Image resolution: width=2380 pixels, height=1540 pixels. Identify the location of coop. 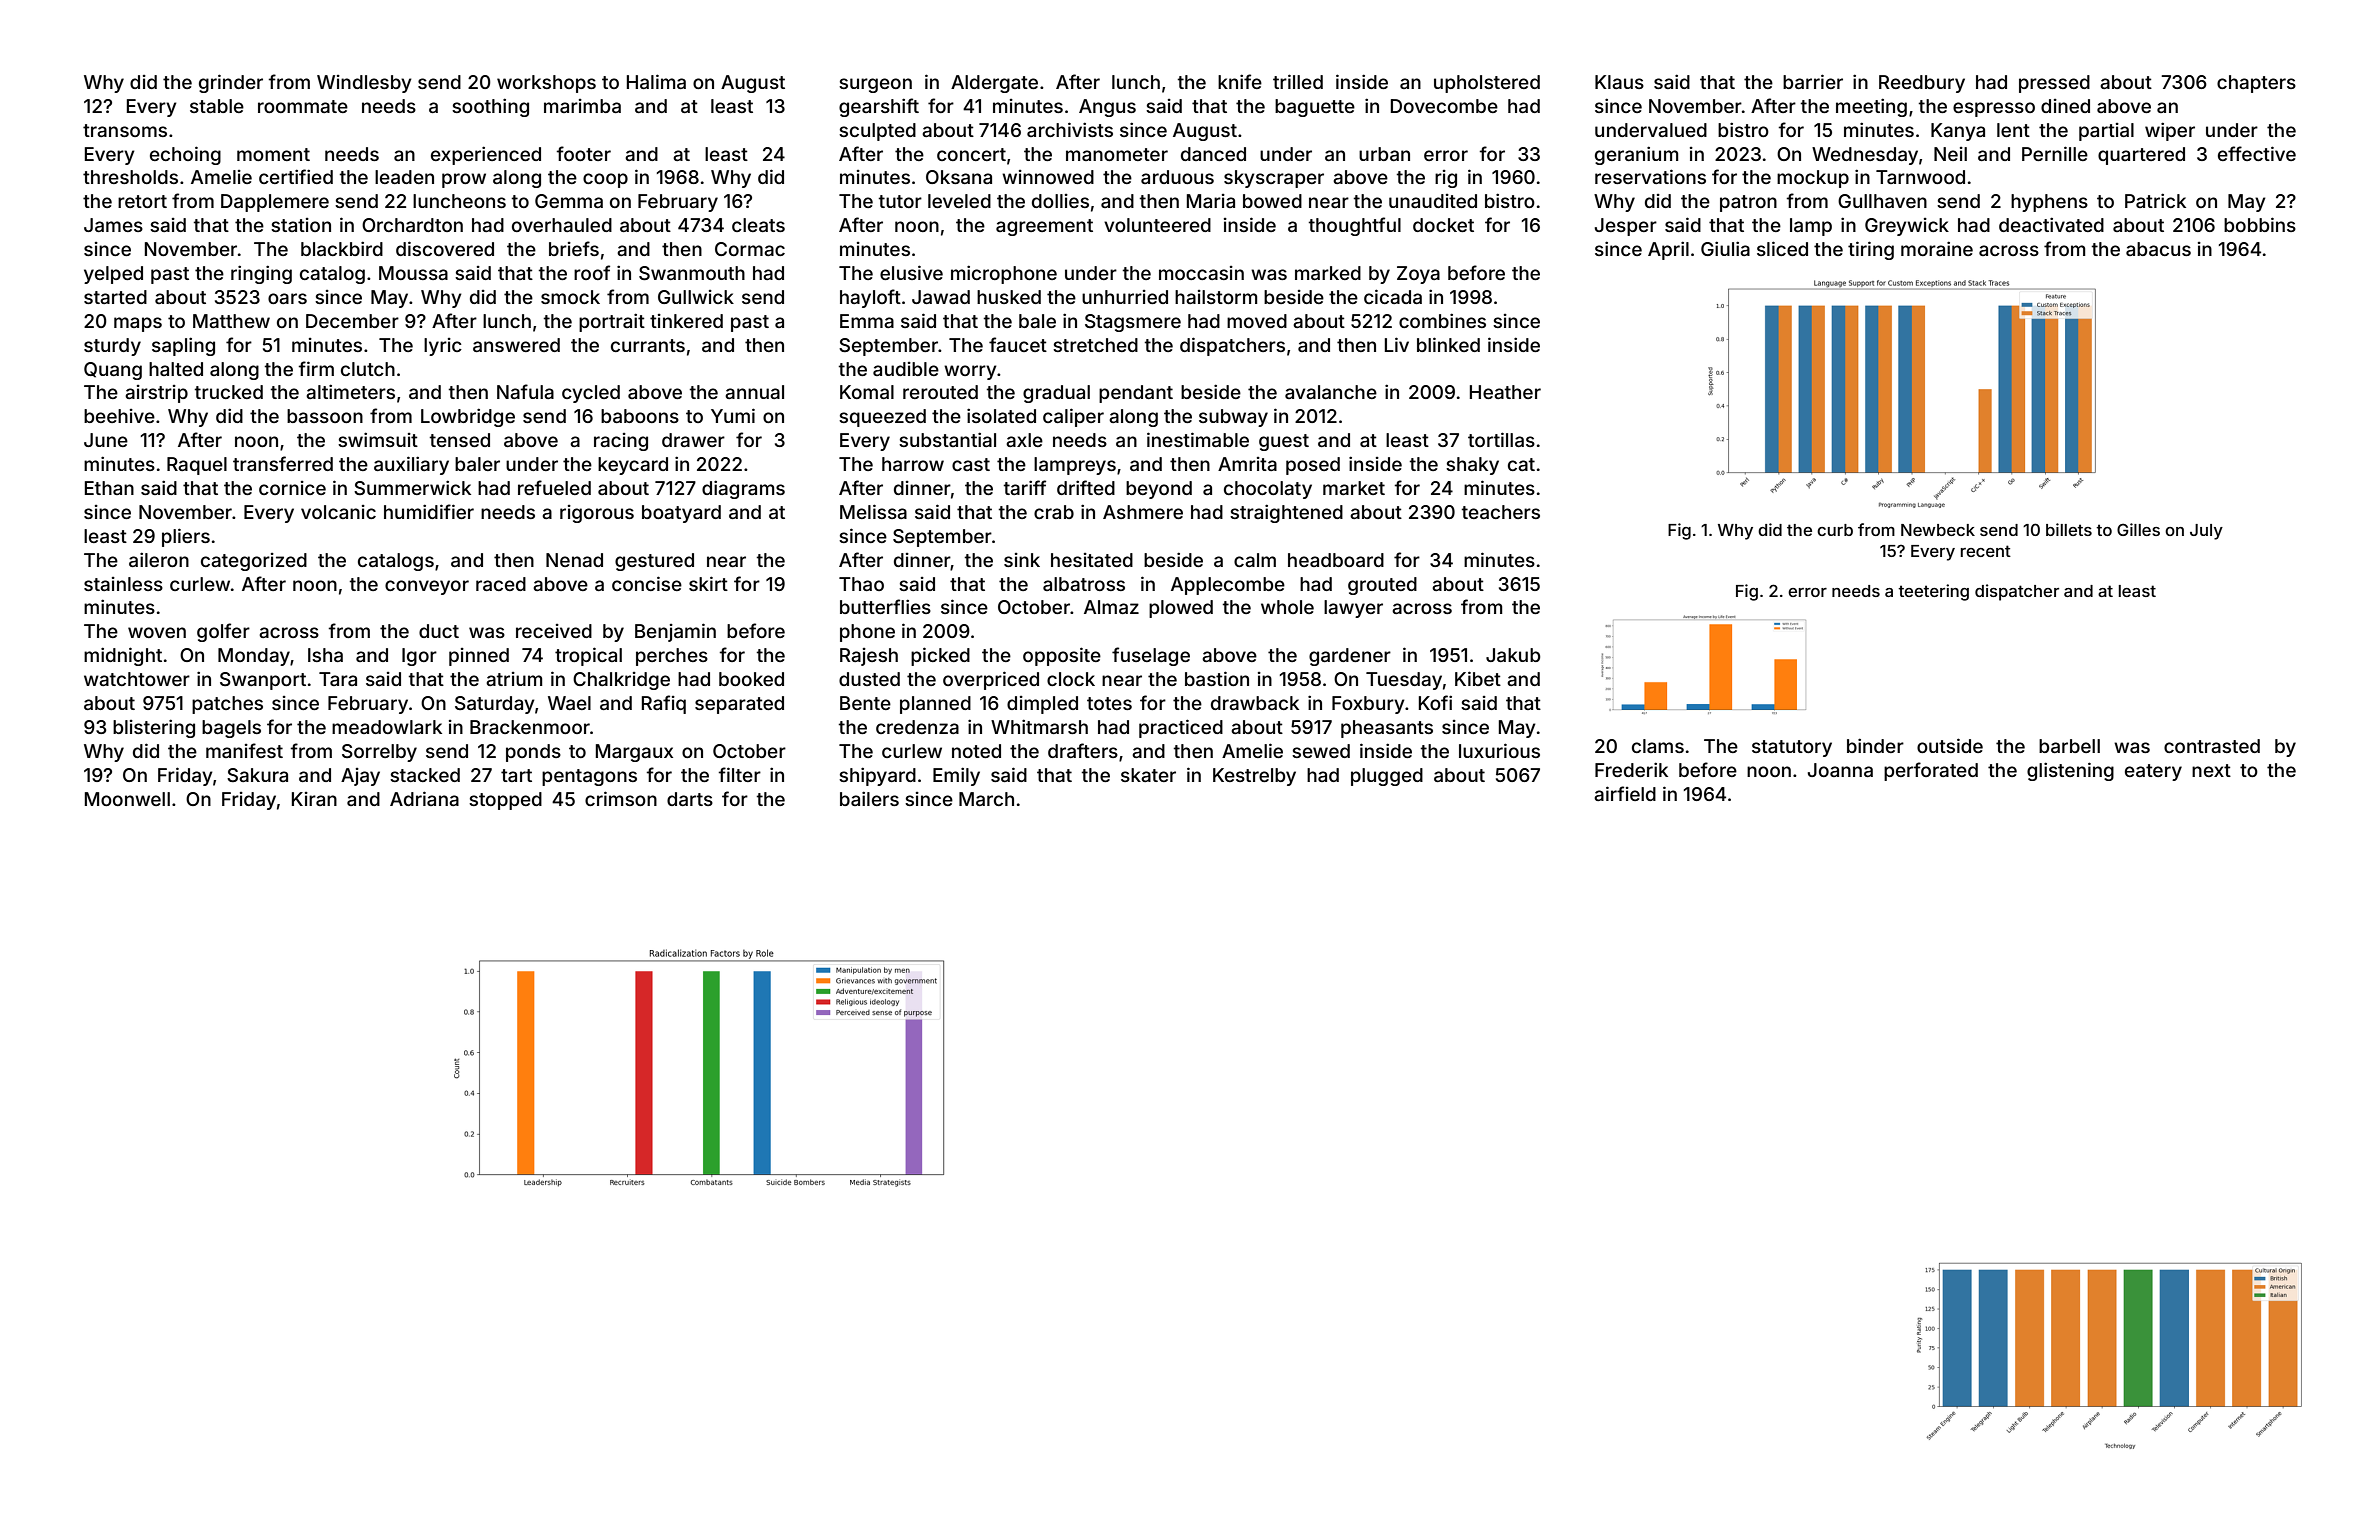
(605, 180).
